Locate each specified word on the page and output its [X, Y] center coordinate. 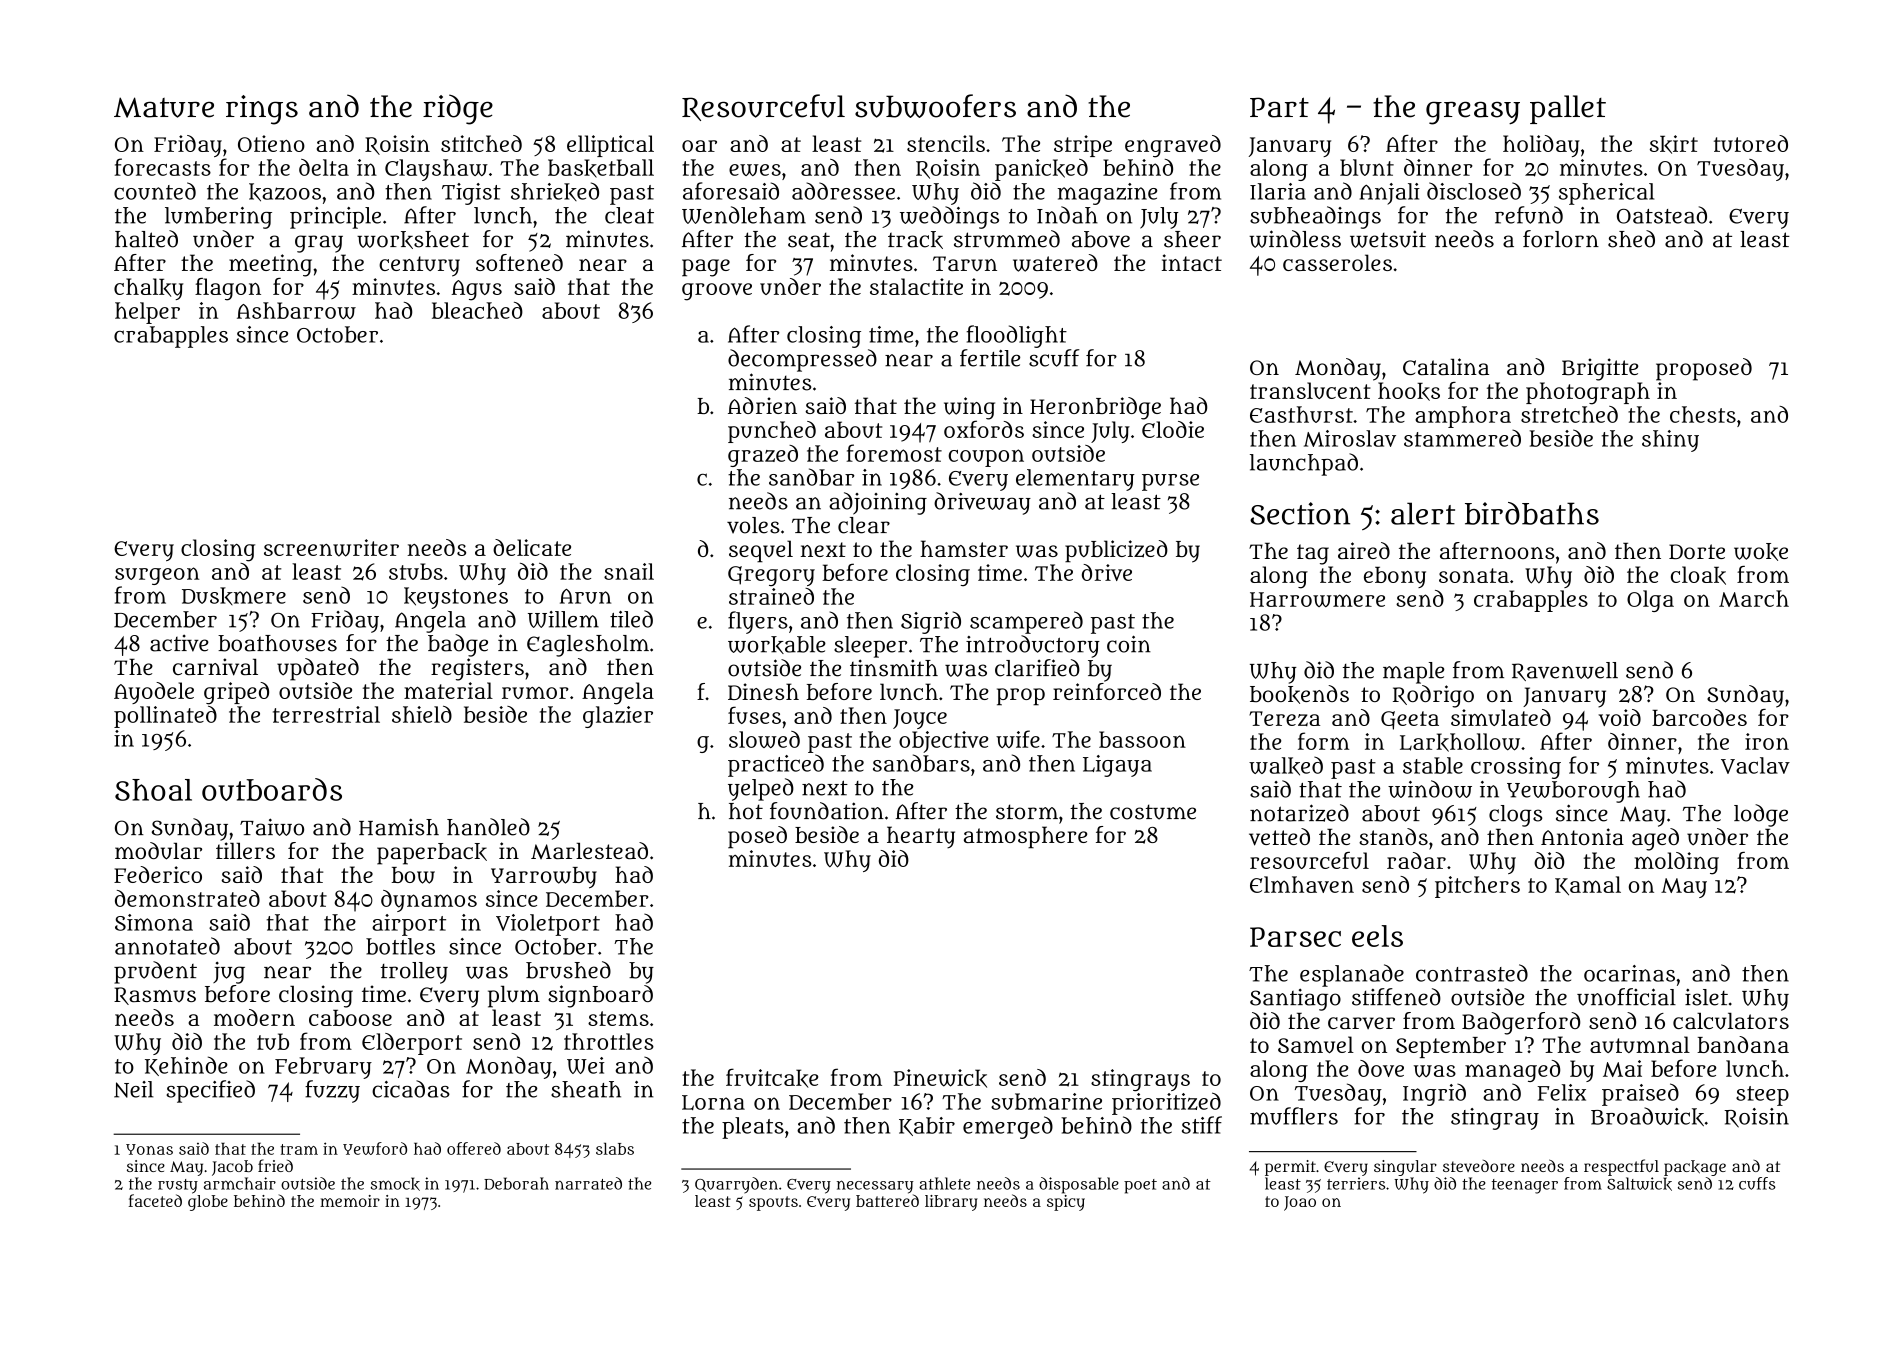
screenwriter [331, 548]
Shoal [153, 790]
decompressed [802, 360]
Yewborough [1573, 792]
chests [1703, 414]
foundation [827, 811]
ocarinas [1629, 973]
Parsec [1295, 937]
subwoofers [935, 106]
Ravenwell [1565, 671]
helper [147, 313]
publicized [1116, 551]
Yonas [149, 1149]
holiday [1541, 146]
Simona [154, 922]
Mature [164, 107]
